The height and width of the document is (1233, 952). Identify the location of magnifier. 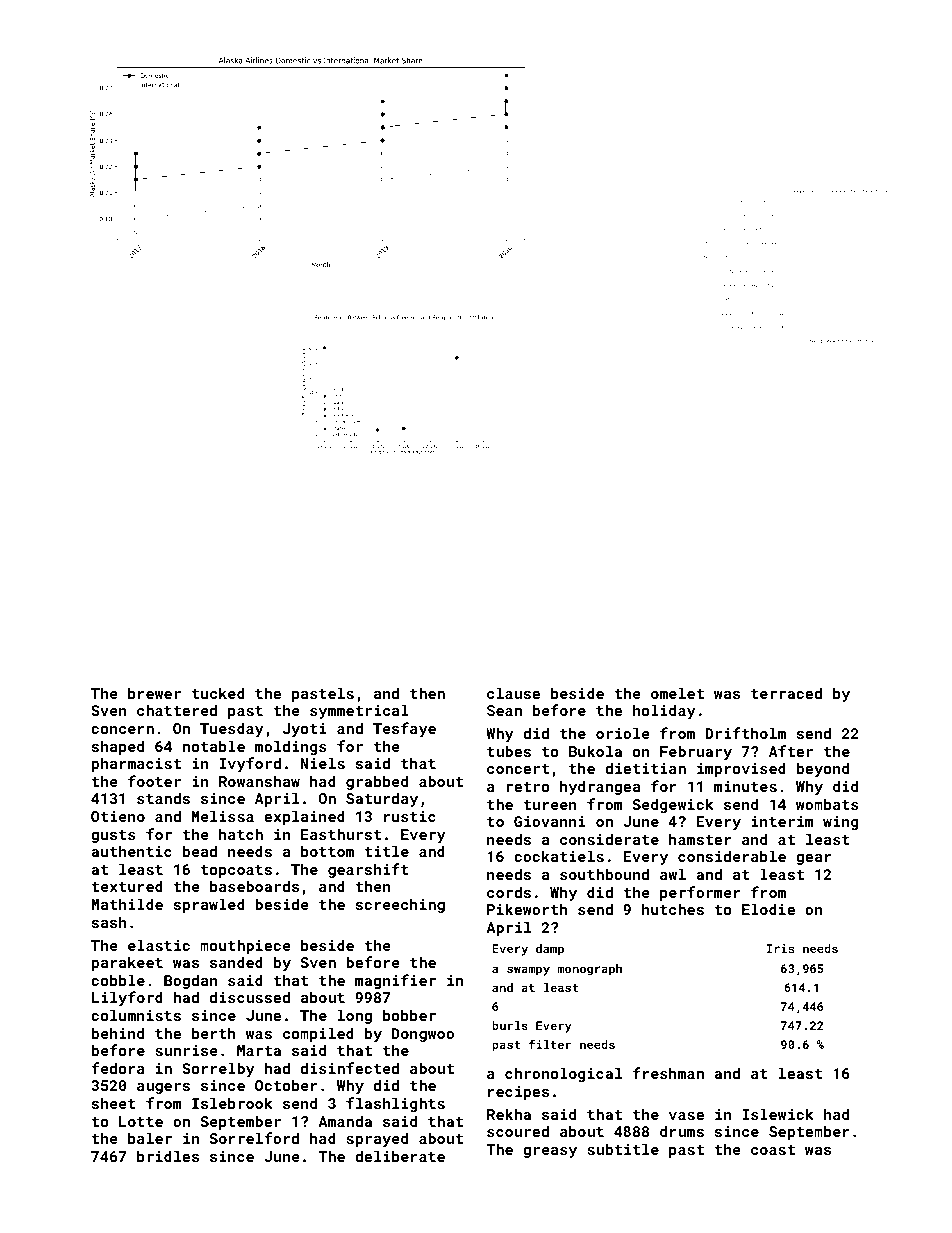
(395, 981).
